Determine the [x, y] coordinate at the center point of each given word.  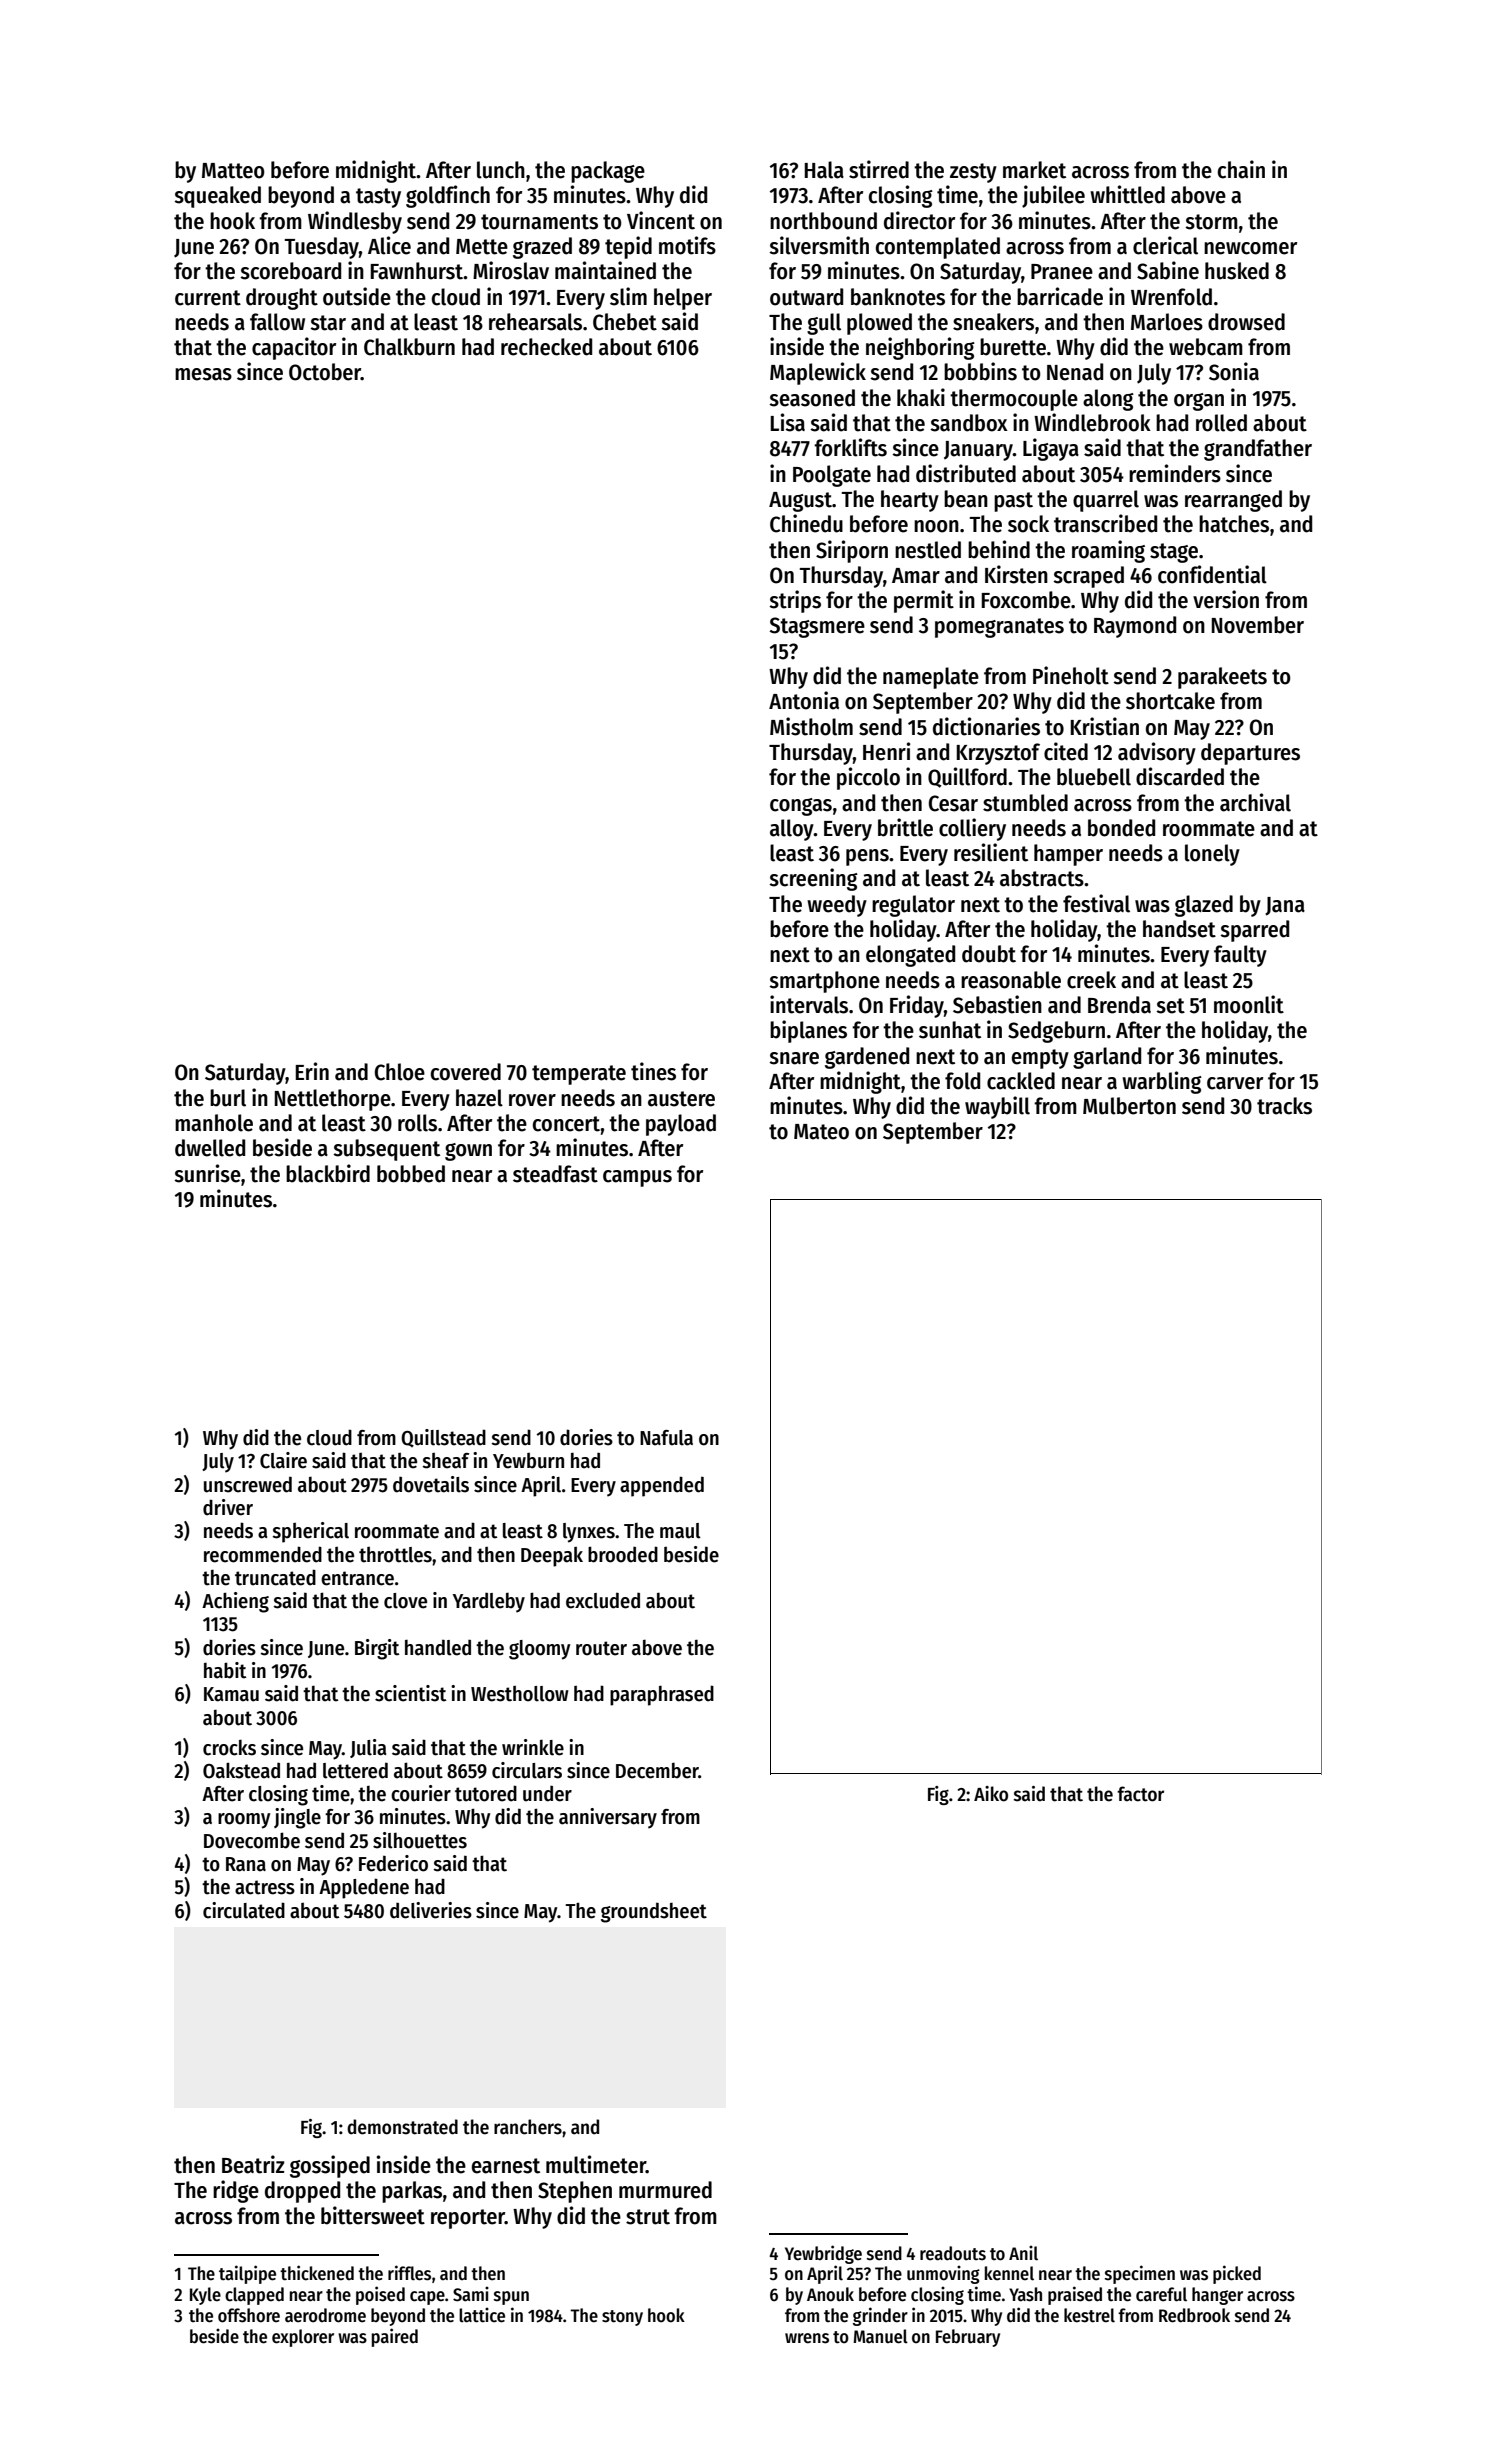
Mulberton [1129, 1106]
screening [813, 879]
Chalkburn [409, 347]
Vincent [661, 220]
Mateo [821, 1132]
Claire [283, 1460]
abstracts [1042, 878]
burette [1013, 347]
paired [395, 2337]
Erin [312, 1071]
